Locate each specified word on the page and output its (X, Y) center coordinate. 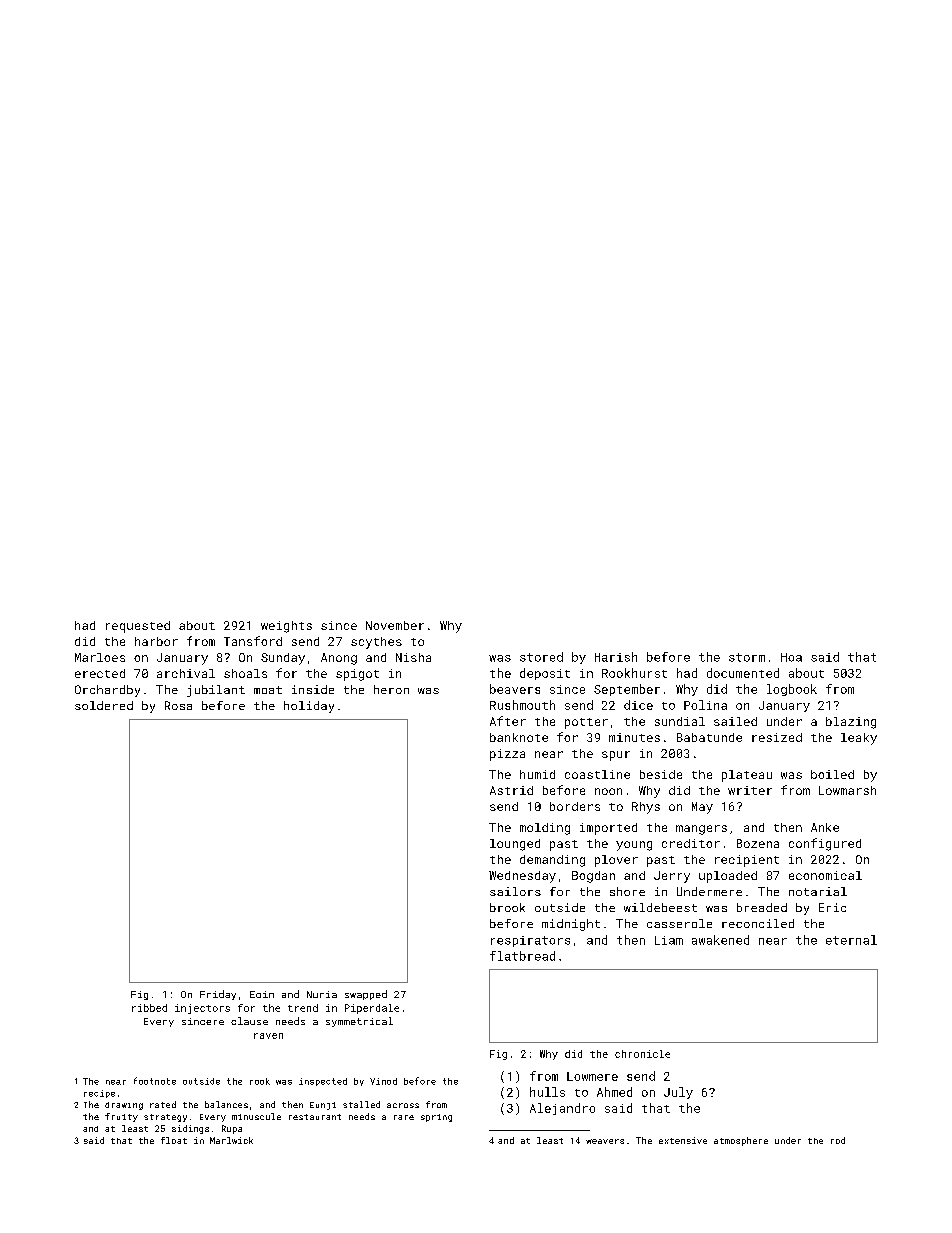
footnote (155, 1081)
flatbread (522, 956)
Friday (218, 995)
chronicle (642, 1054)
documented (743, 673)
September (627, 690)
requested (138, 627)
